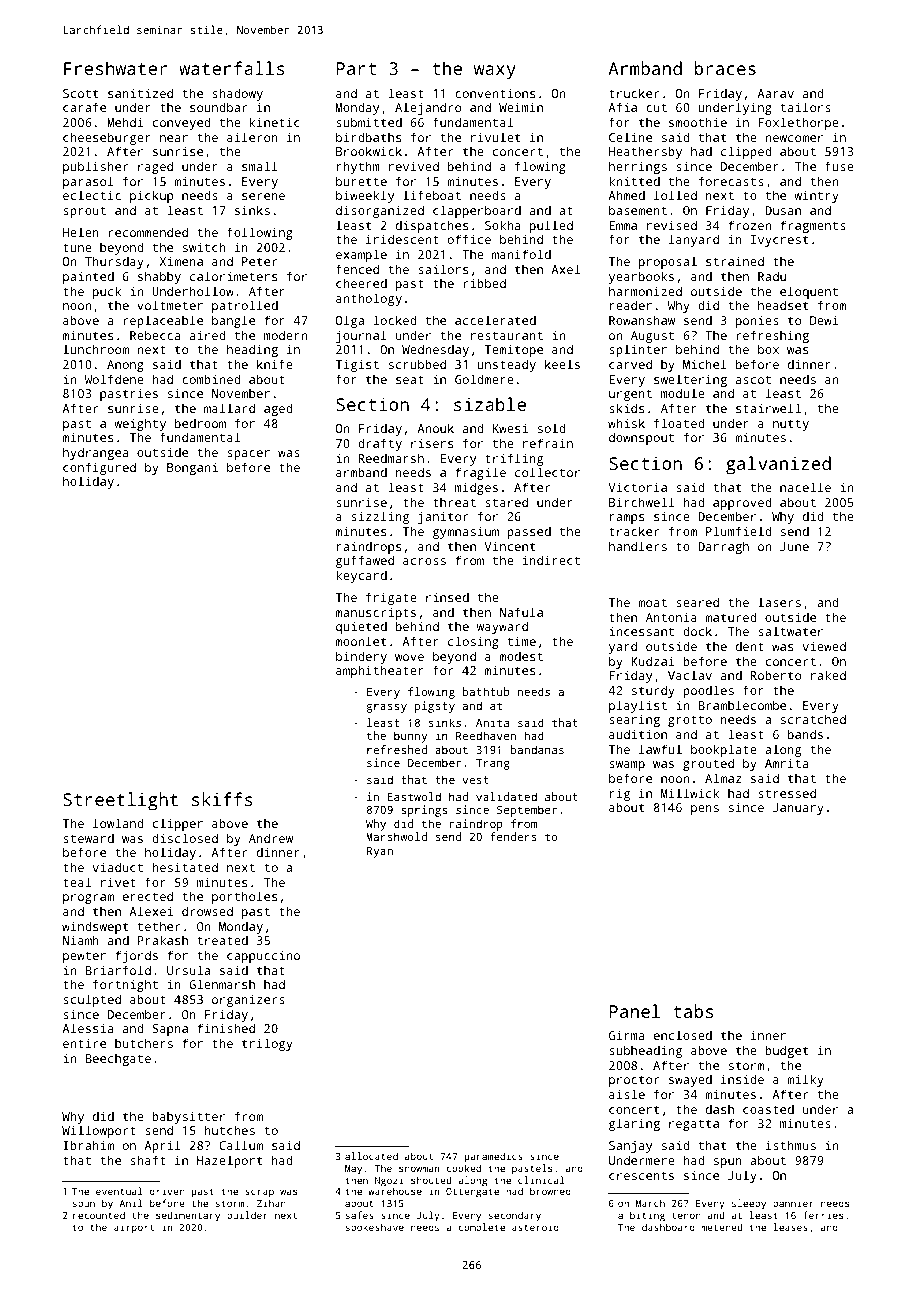 Image resolution: width=924 pixels, height=1308 pixels. What do you see at coordinates (791, 425) in the document?
I see `nutty` at bounding box center [791, 425].
